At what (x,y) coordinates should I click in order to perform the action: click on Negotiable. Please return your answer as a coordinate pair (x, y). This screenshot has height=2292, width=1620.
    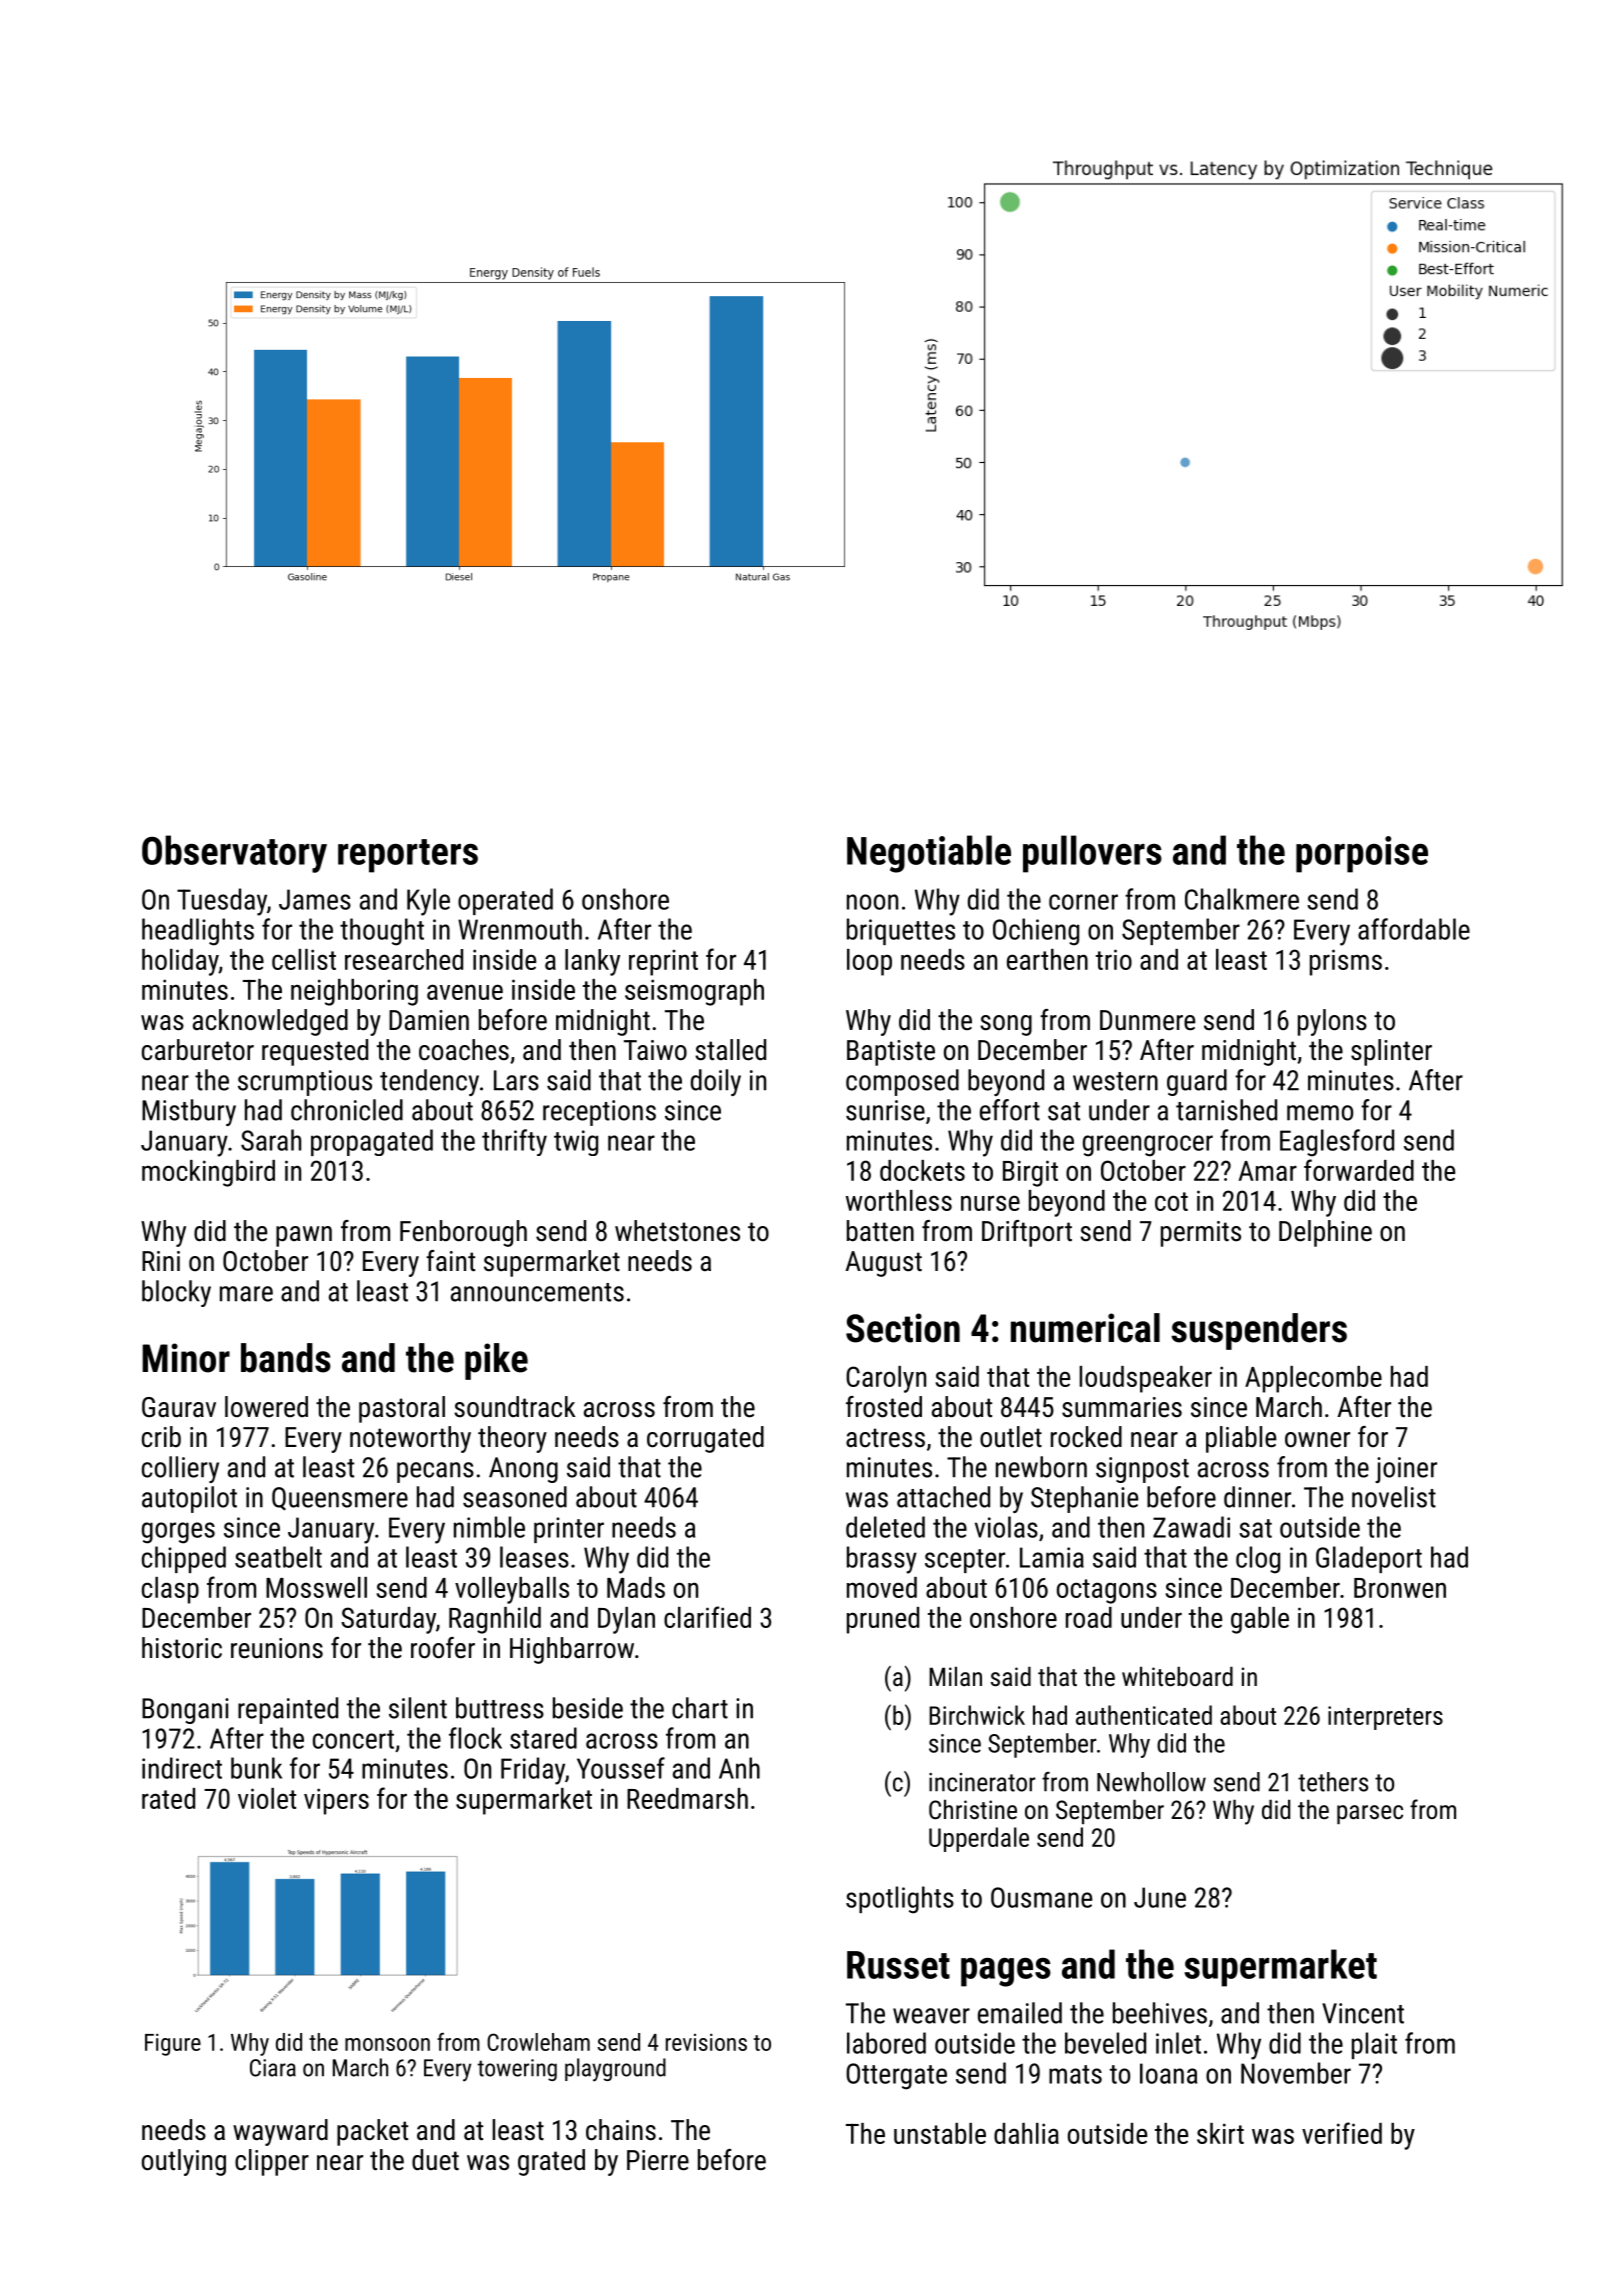
    Looking at the image, I should click on (929, 854).
